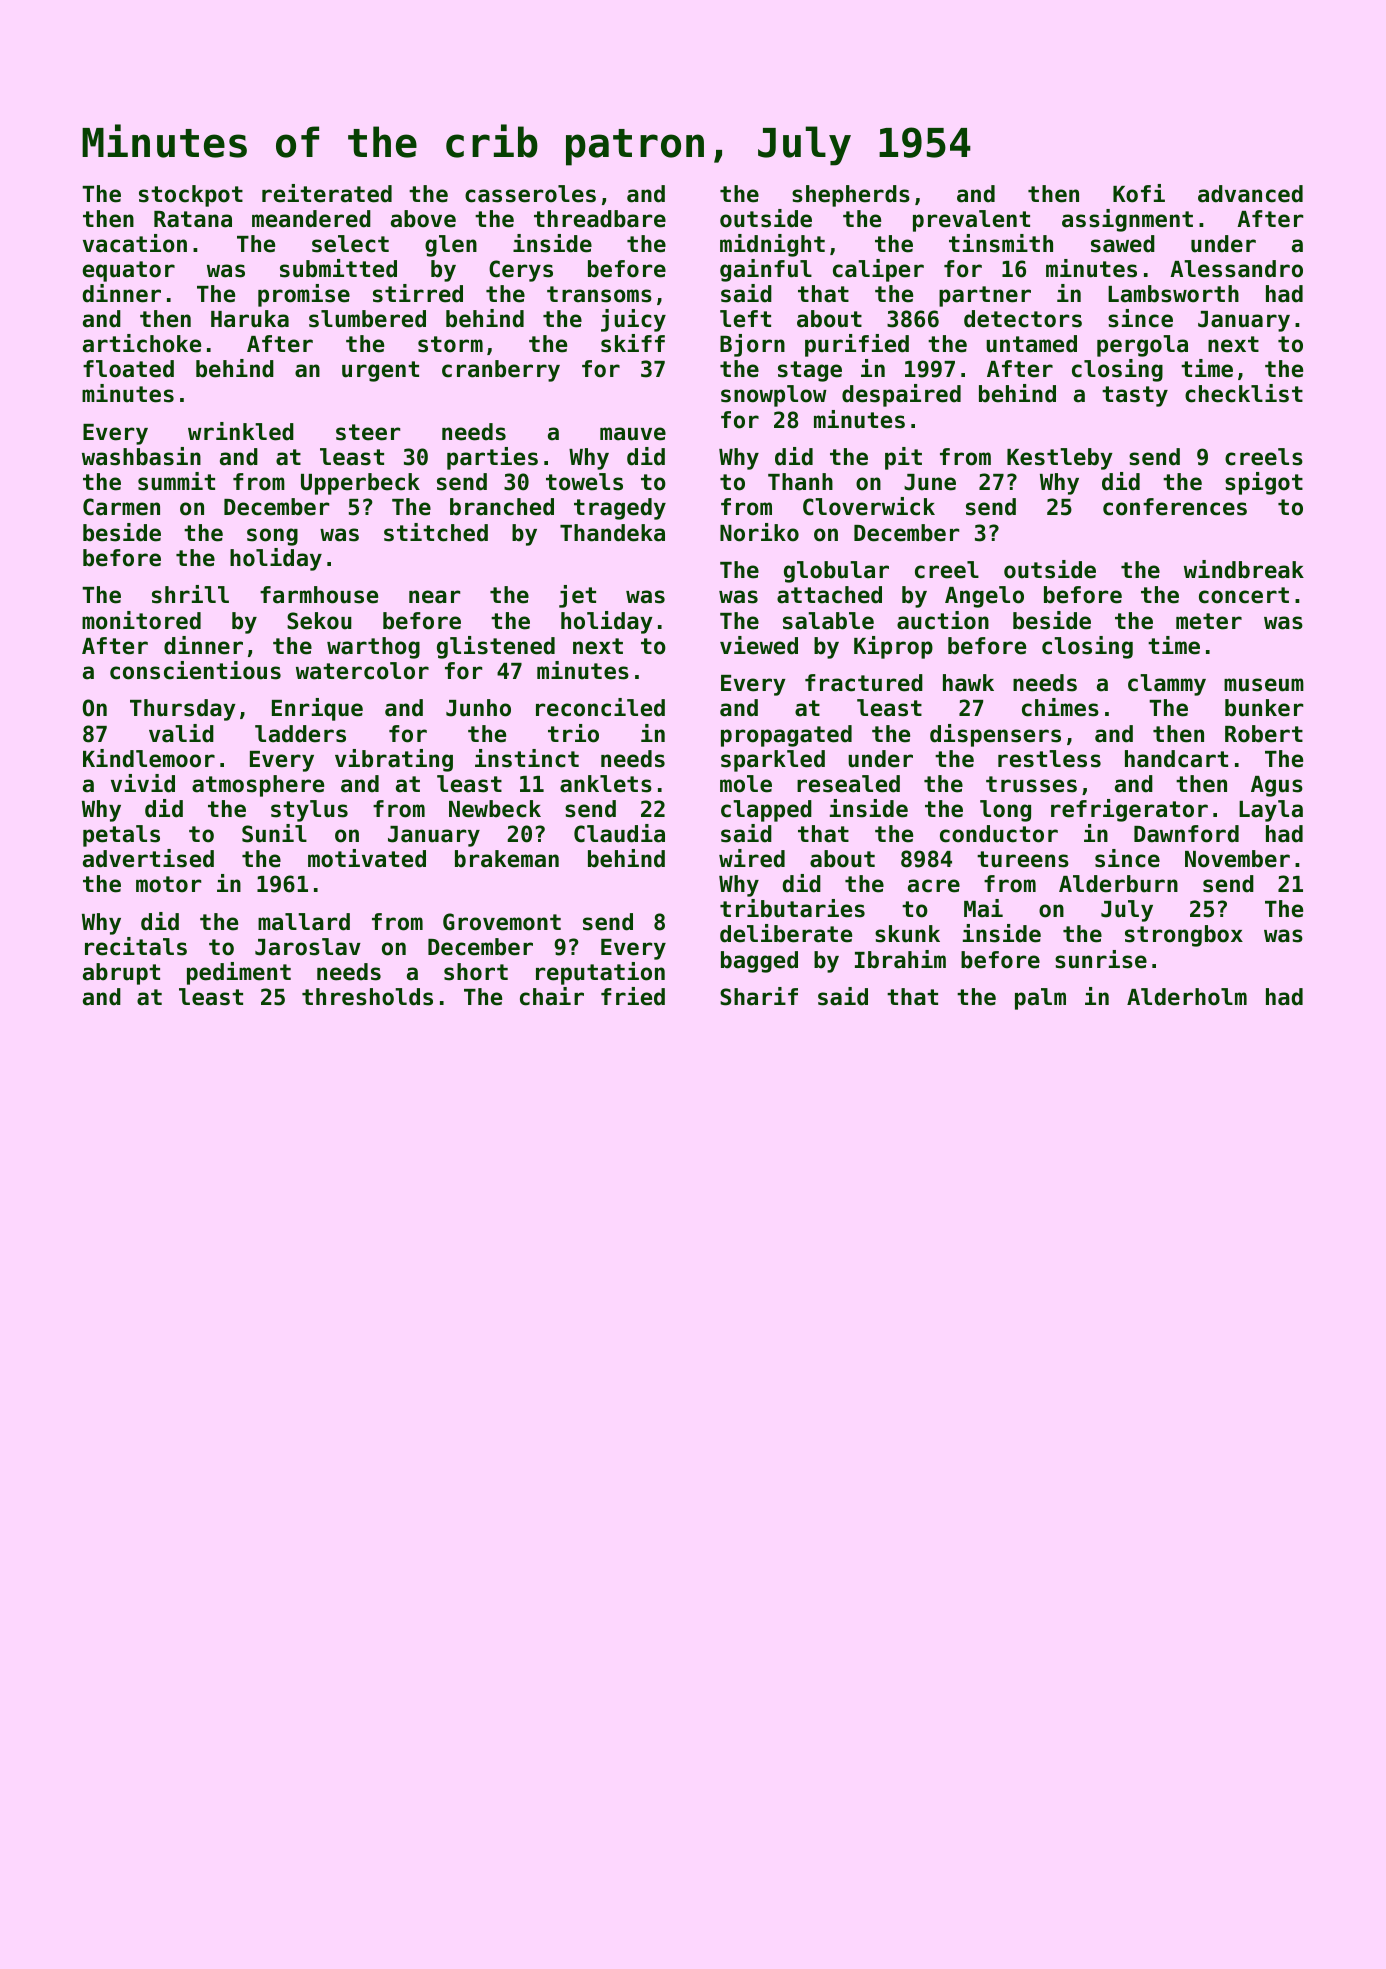 The image size is (1386, 1969). What do you see at coordinates (319, 595) in the screenshot?
I see `farmhouse` at bounding box center [319, 595].
